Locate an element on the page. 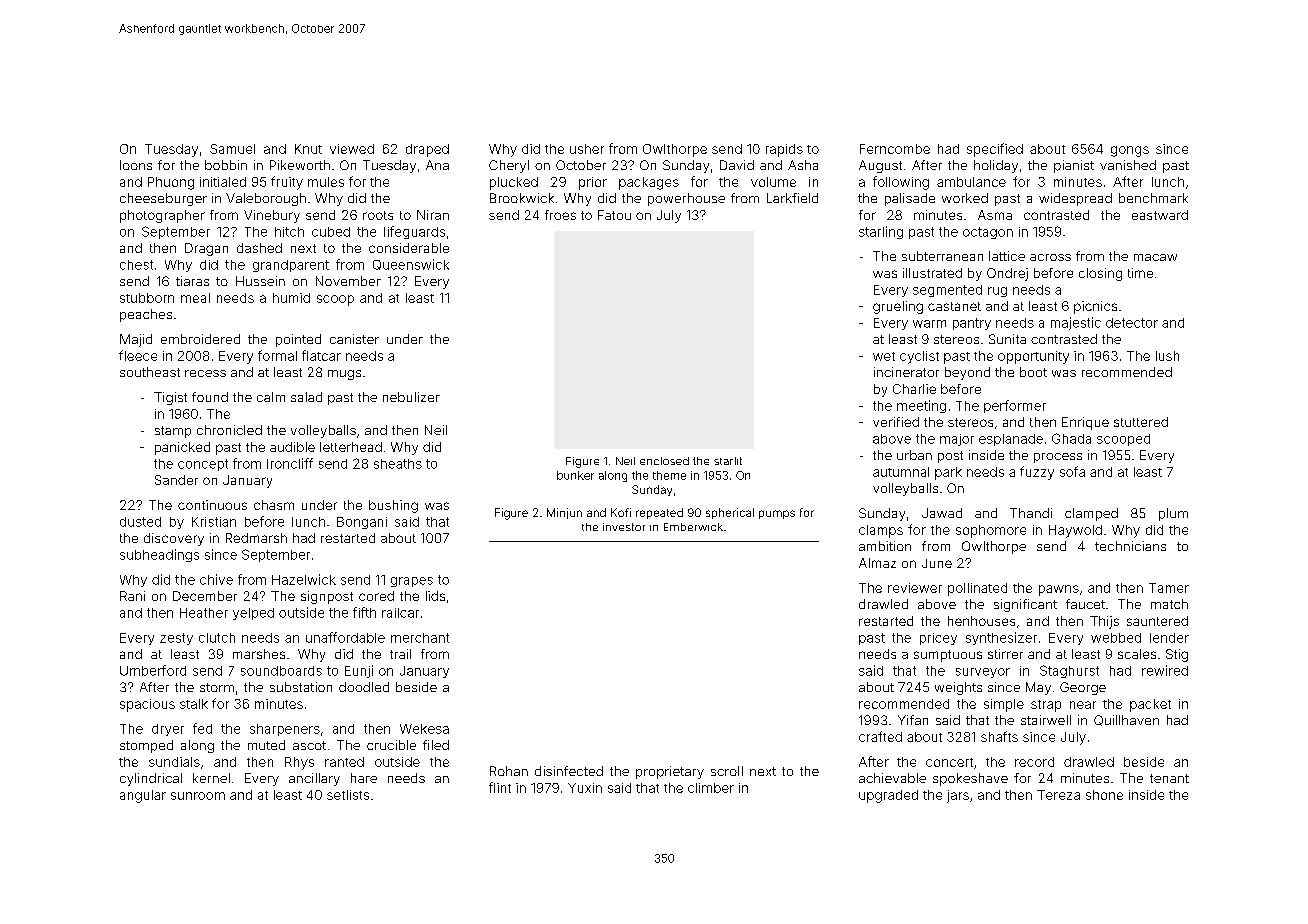  canister is located at coordinates (354, 339).
